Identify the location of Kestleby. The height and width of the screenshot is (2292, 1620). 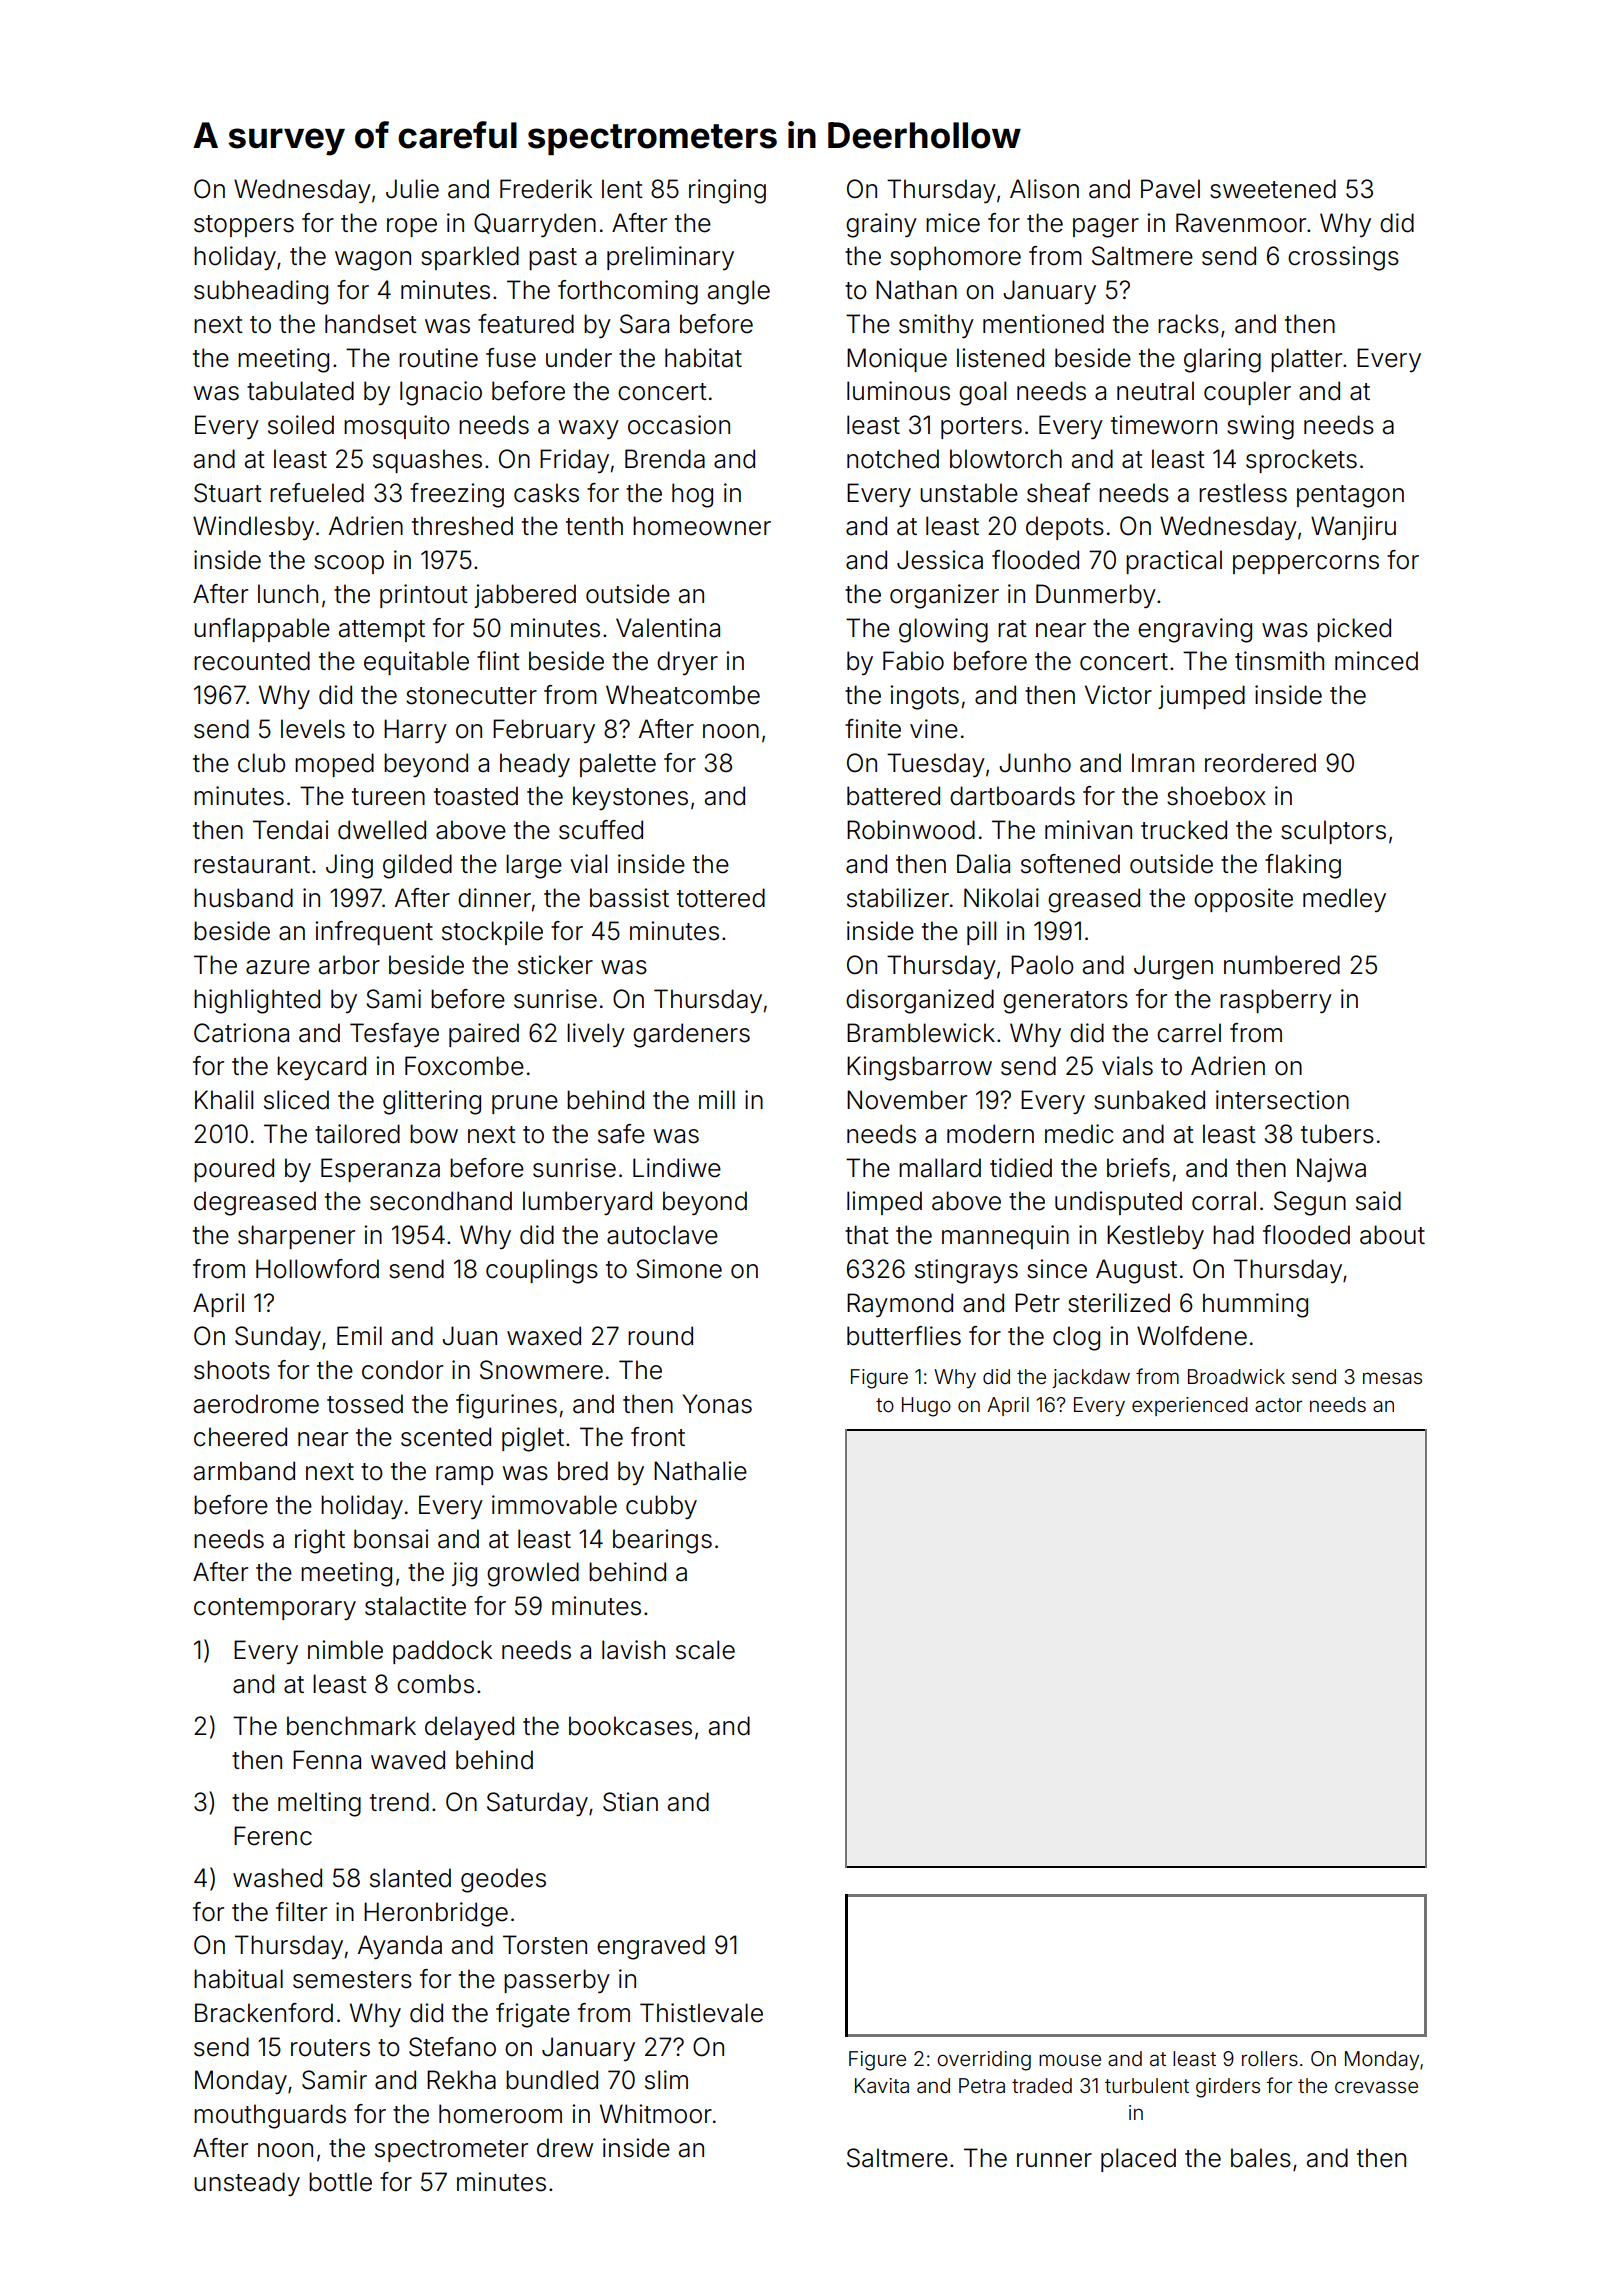
(1155, 1237).
